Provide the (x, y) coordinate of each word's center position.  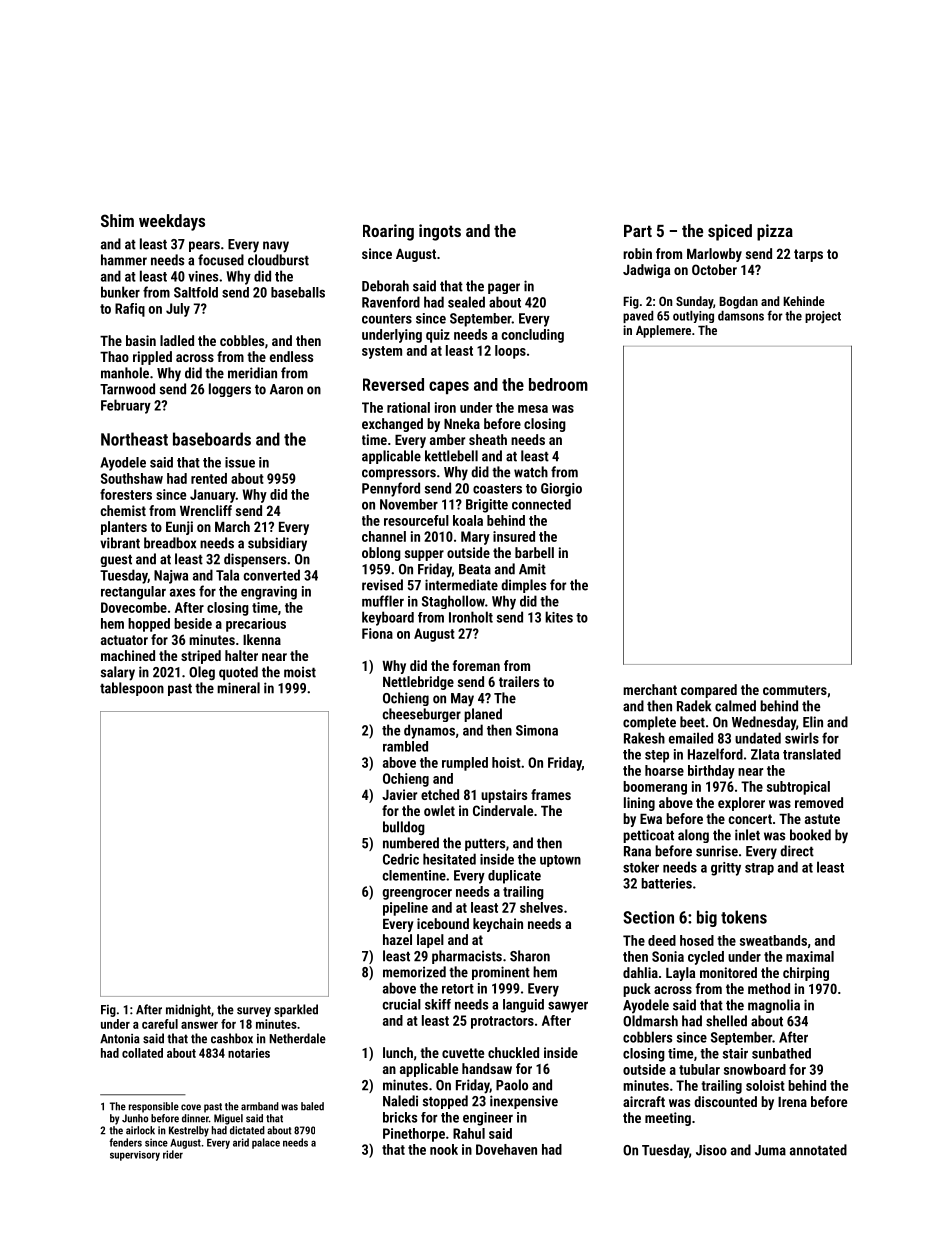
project (823, 317)
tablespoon (132, 689)
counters (387, 319)
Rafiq (130, 310)
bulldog (404, 828)
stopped (445, 1102)
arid (241, 1142)
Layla (680, 974)
